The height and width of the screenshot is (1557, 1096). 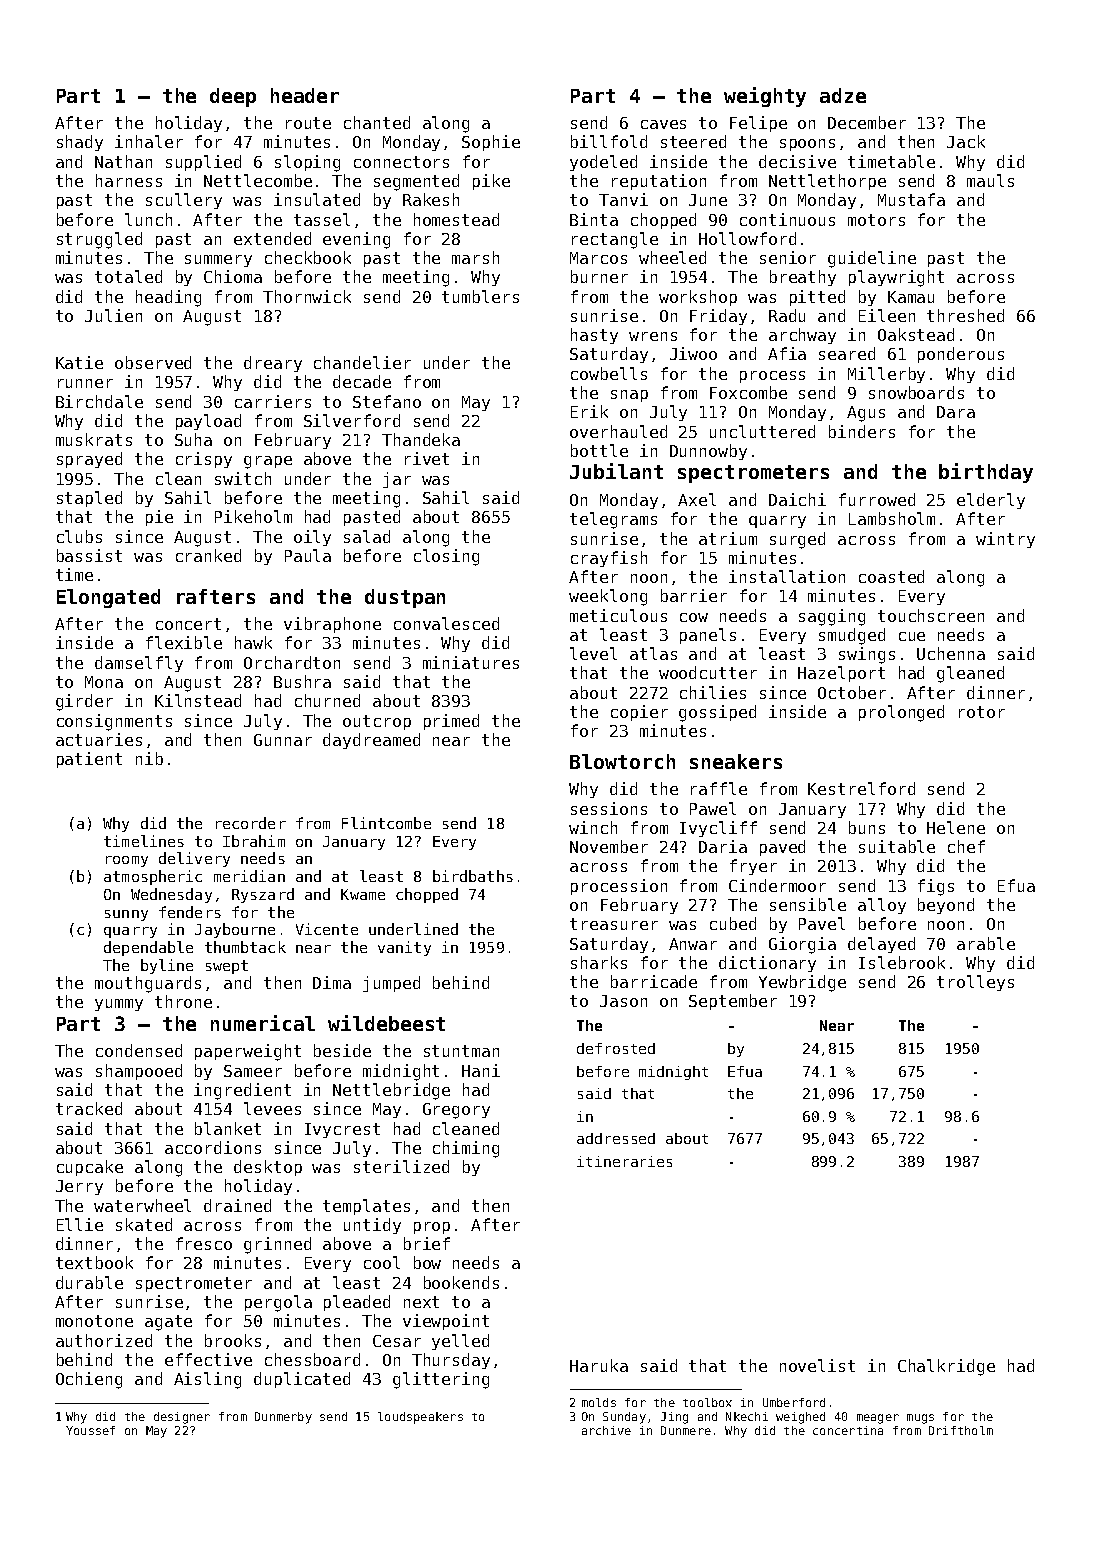 I want to click on observed, so click(x=153, y=362).
